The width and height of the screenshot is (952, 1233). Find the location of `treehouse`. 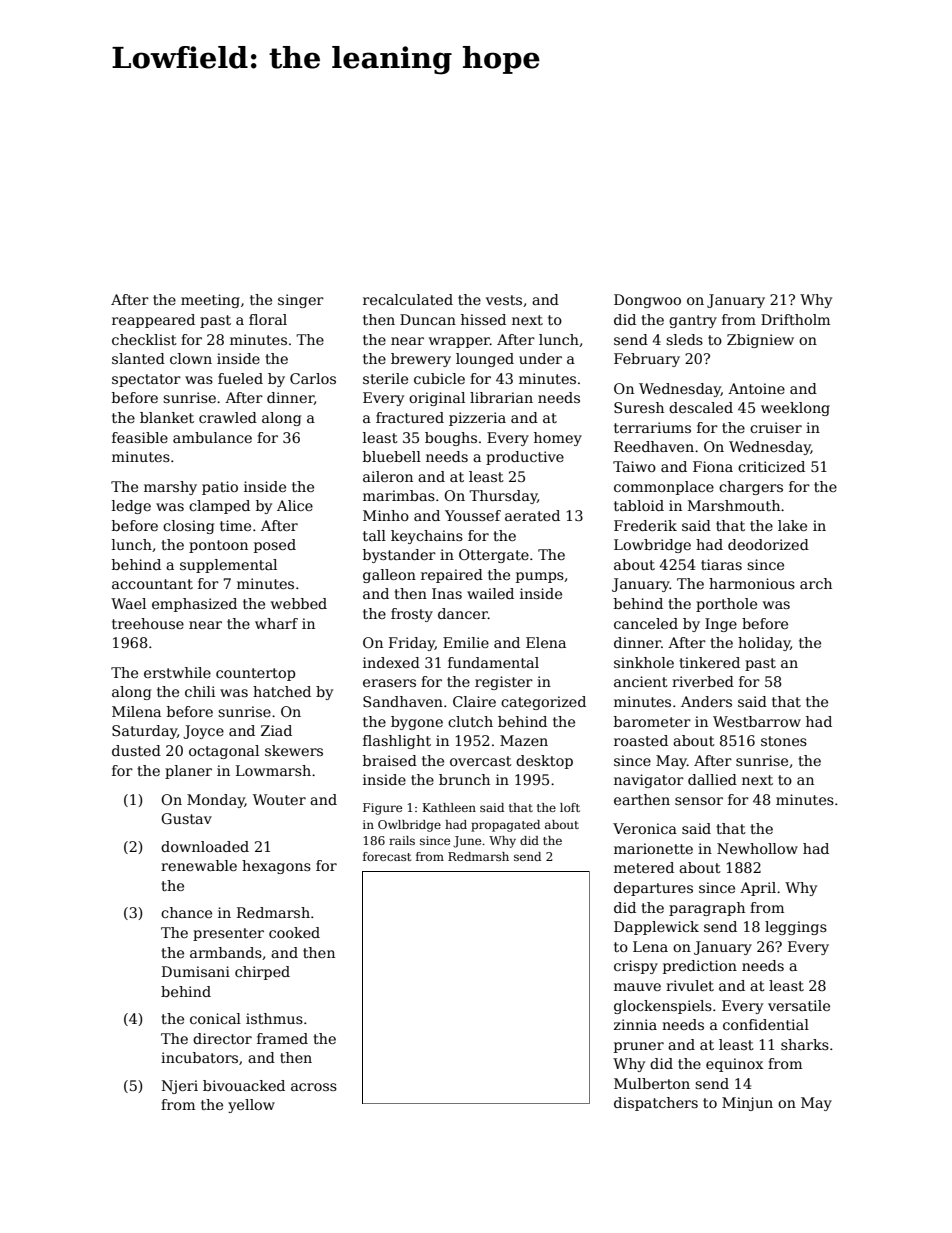

treehouse is located at coordinates (148, 623).
